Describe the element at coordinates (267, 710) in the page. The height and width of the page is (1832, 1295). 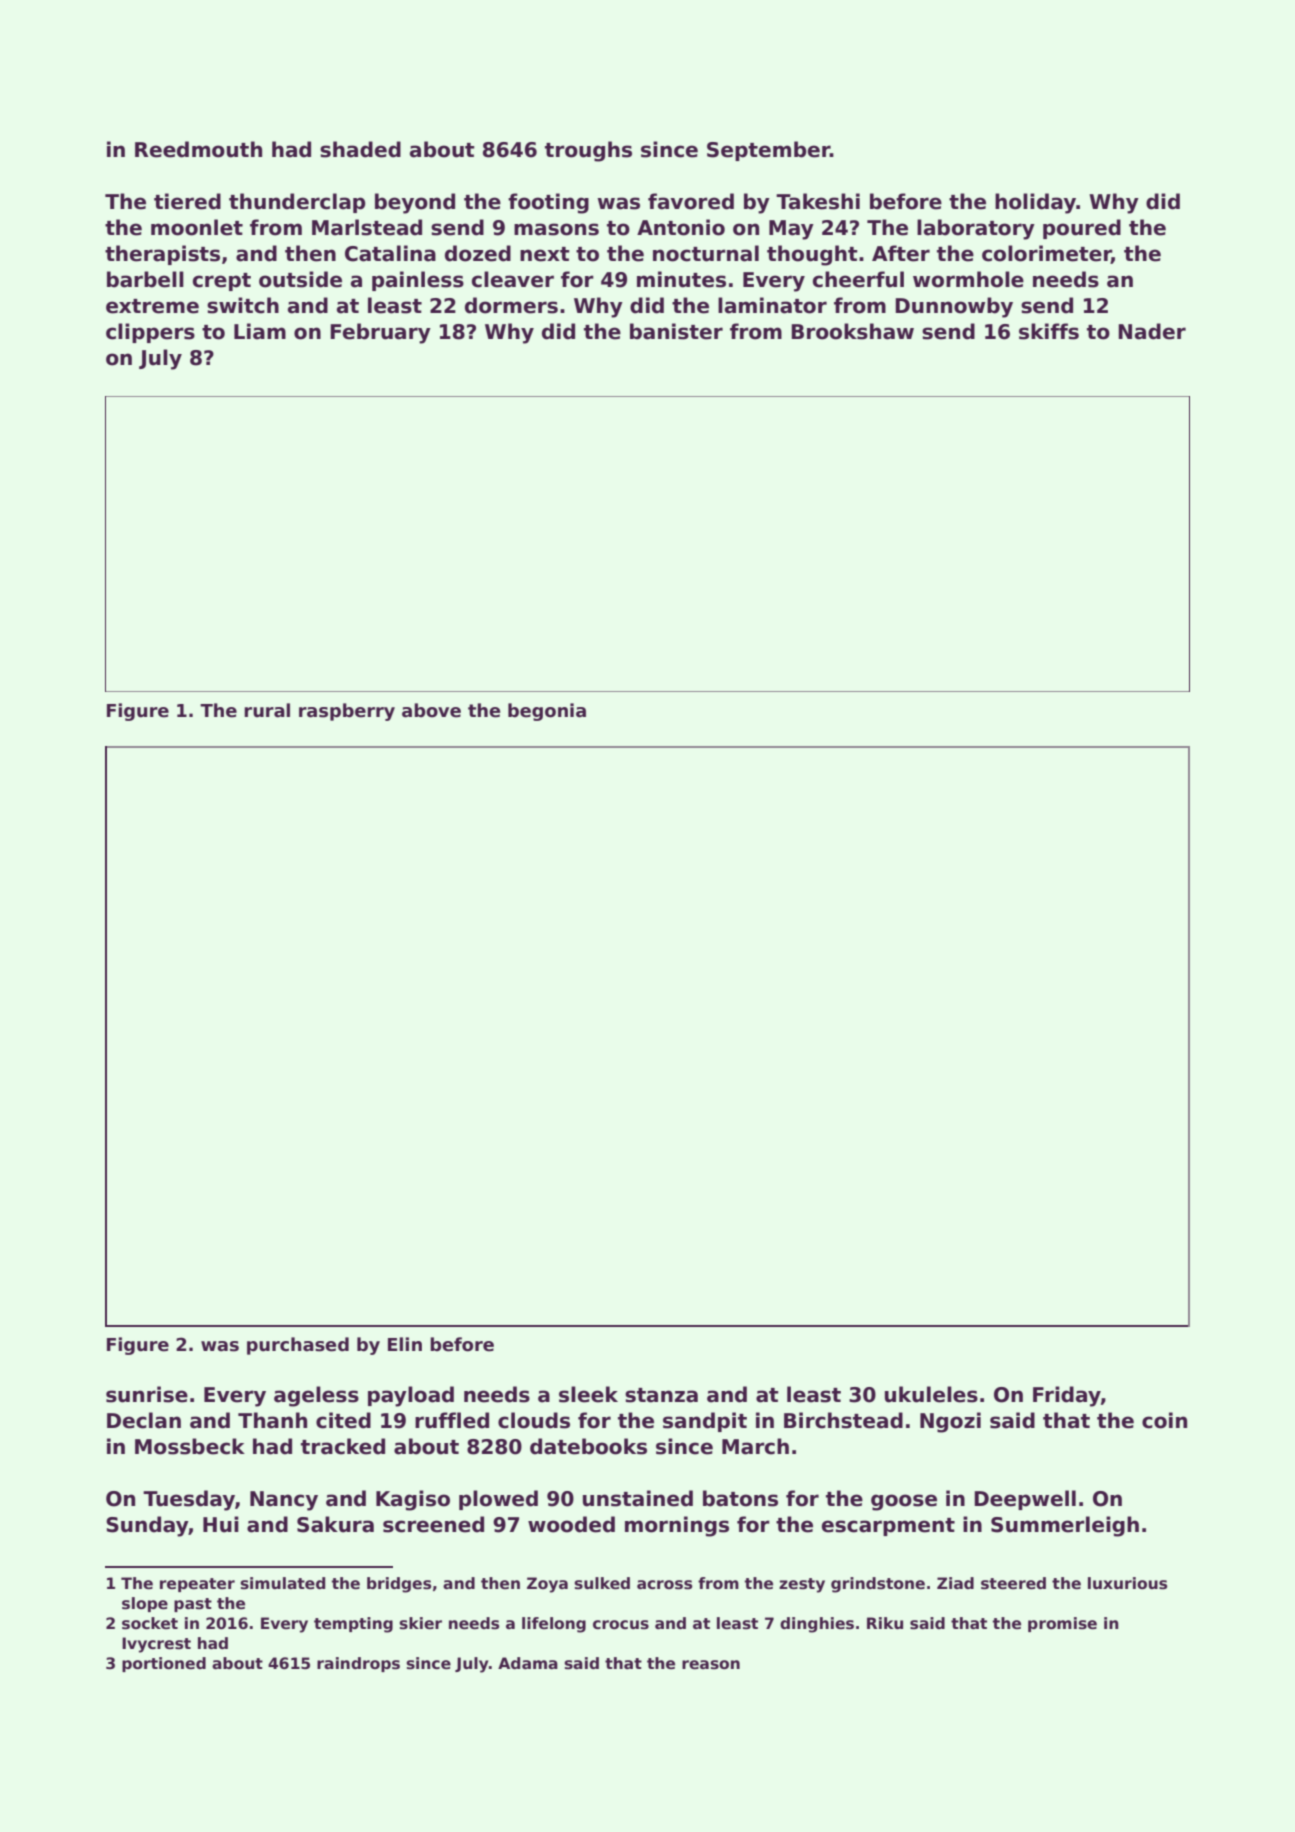
I see `rural` at that location.
